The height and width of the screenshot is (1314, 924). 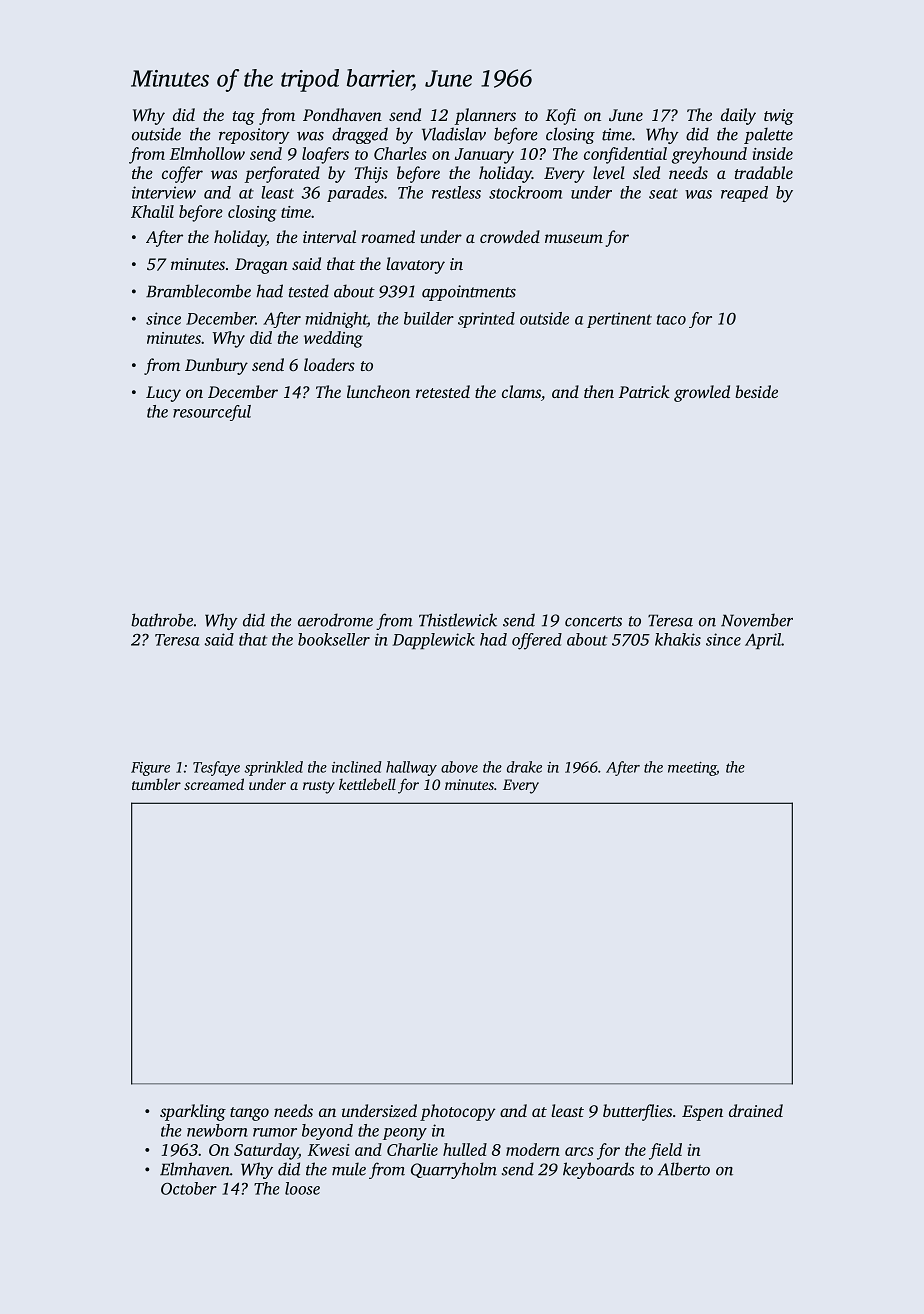 What do you see at coordinates (764, 172) in the screenshot?
I see `tradable` at bounding box center [764, 172].
